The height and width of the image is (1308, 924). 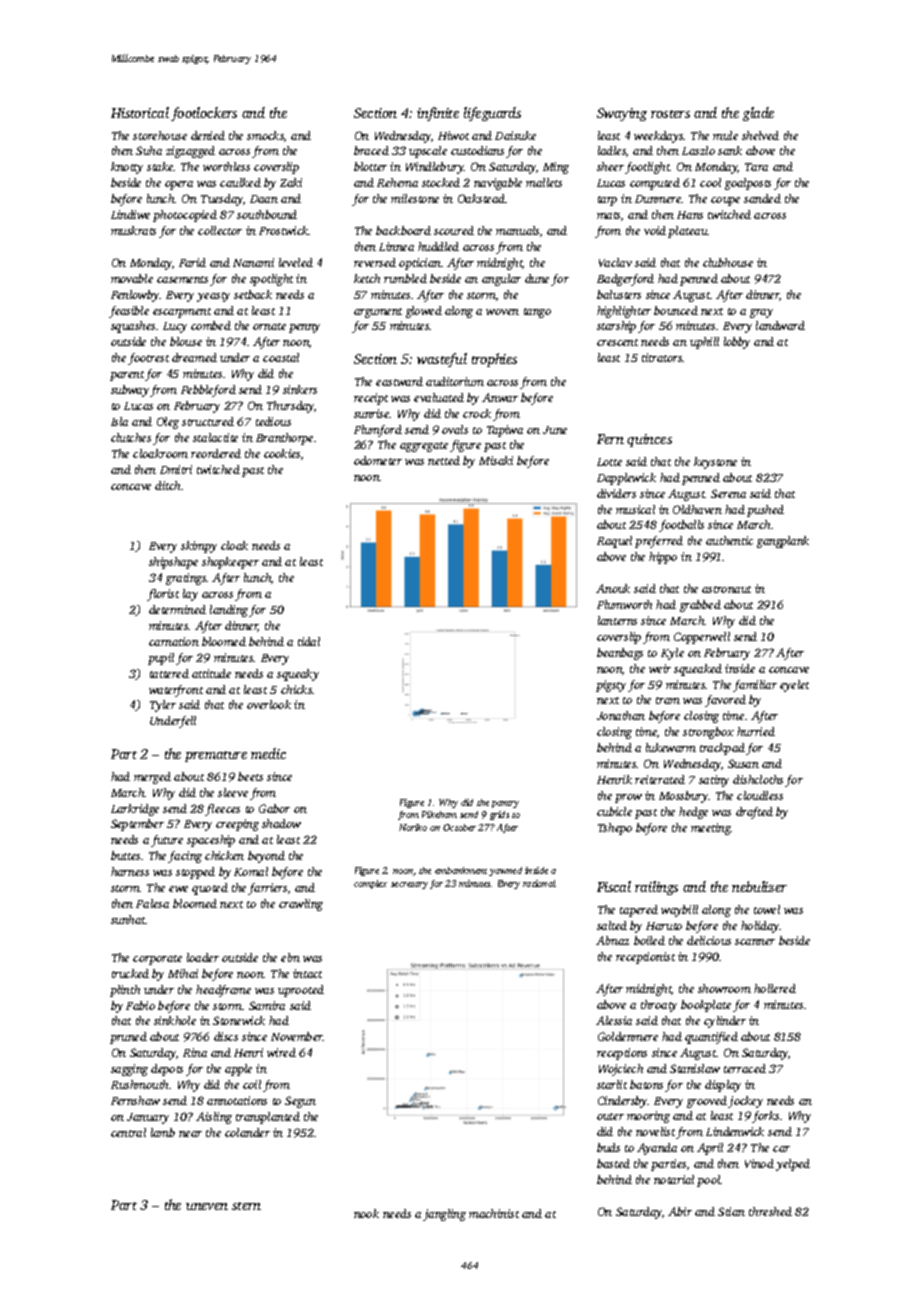 I want to click on headframe, so click(x=223, y=991).
